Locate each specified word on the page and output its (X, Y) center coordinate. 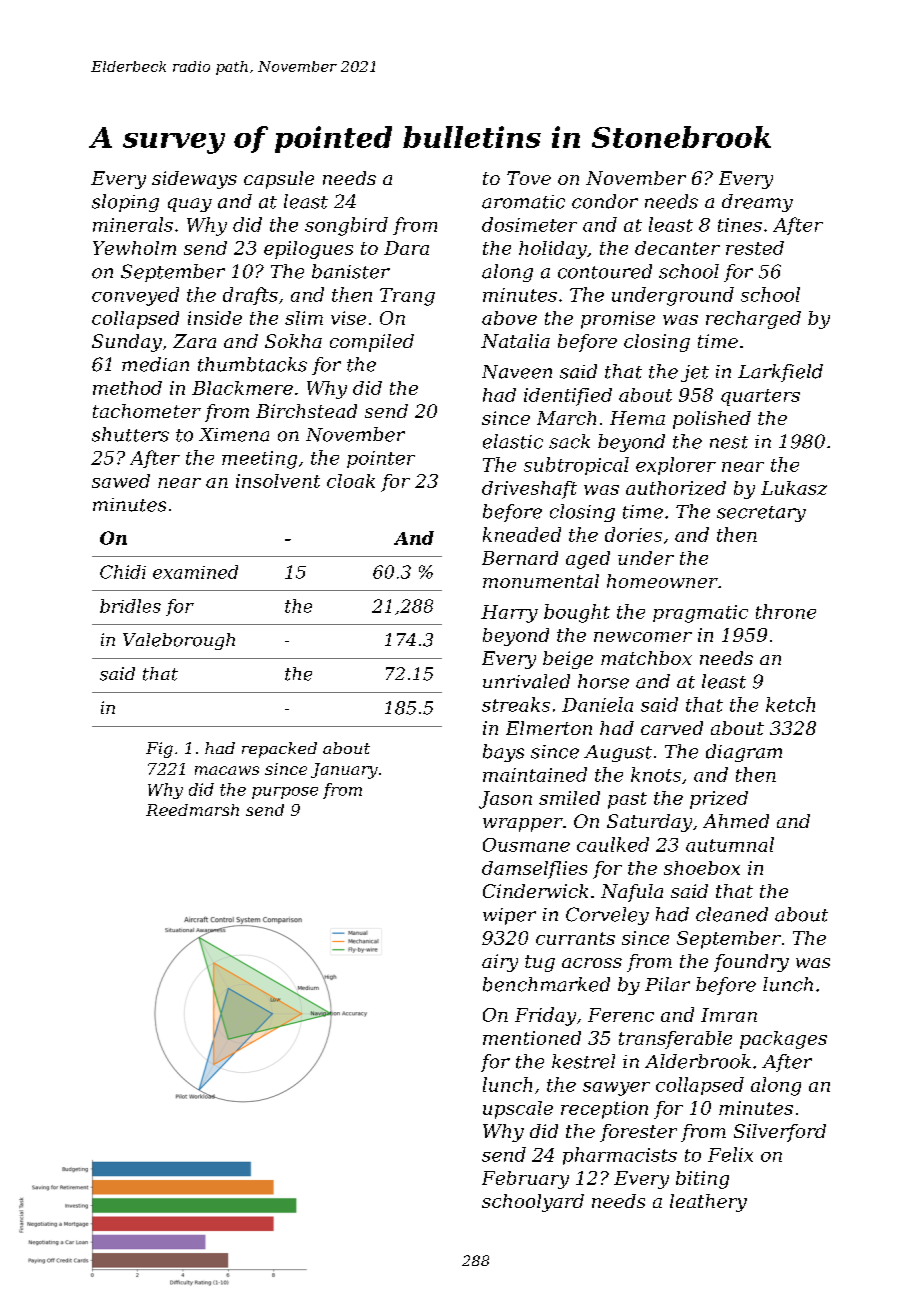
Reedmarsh (192, 810)
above (509, 318)
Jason (505, 800)
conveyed (135, 296)
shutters (130, 434)
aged (588, 560)
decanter (677, 248)
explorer (676, 466)
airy (500, 963)
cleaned (732, 914)
